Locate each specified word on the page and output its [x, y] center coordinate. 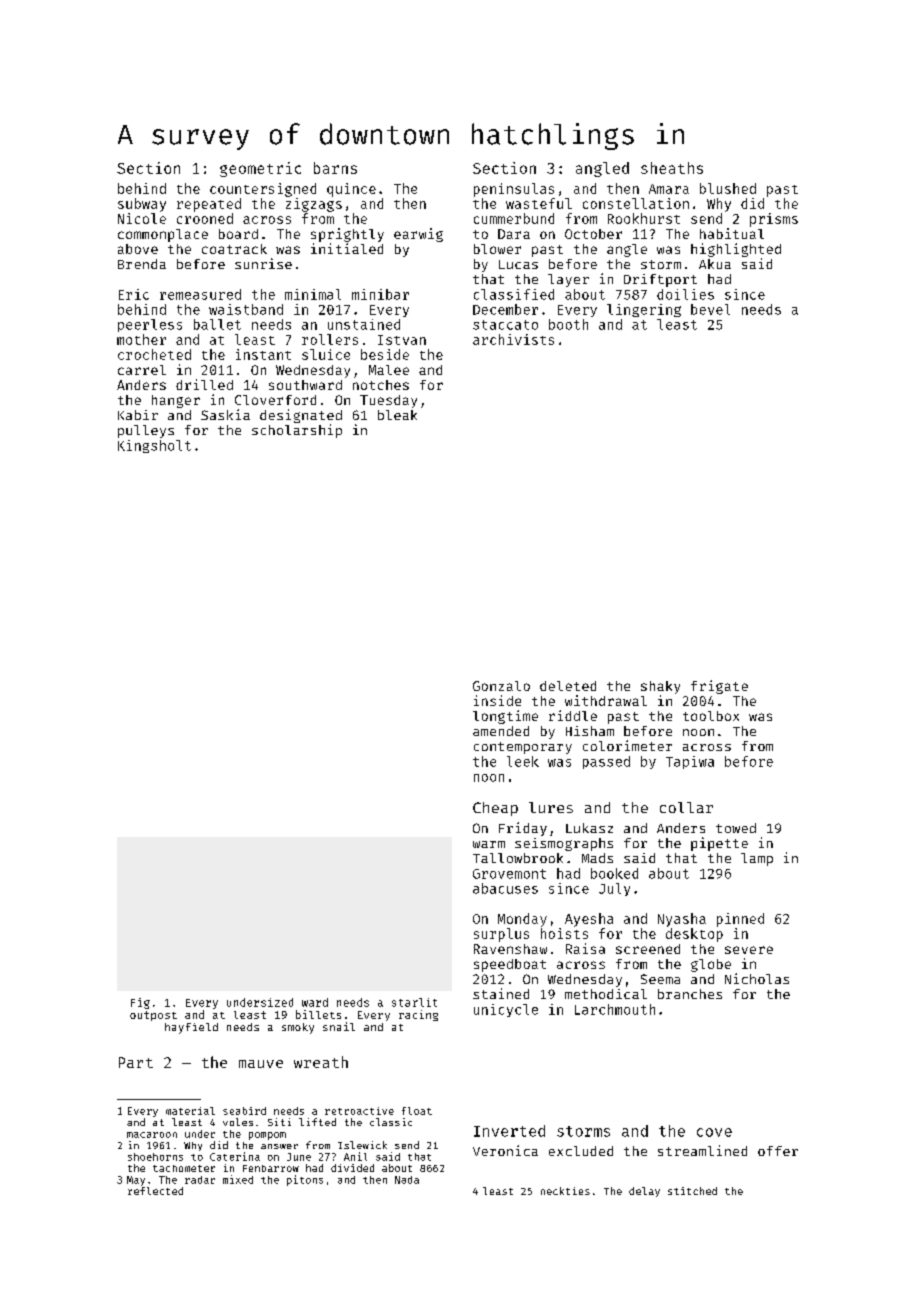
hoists [564, 933]
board [238, 234]
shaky [660, 687]
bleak [397, 415]
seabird [244, 1111]
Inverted [509, 1131]
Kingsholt [154, 446]
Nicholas [757, 978]
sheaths [672, 168]
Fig [140, 1003]
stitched [692, 1191]
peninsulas [514, 190]
